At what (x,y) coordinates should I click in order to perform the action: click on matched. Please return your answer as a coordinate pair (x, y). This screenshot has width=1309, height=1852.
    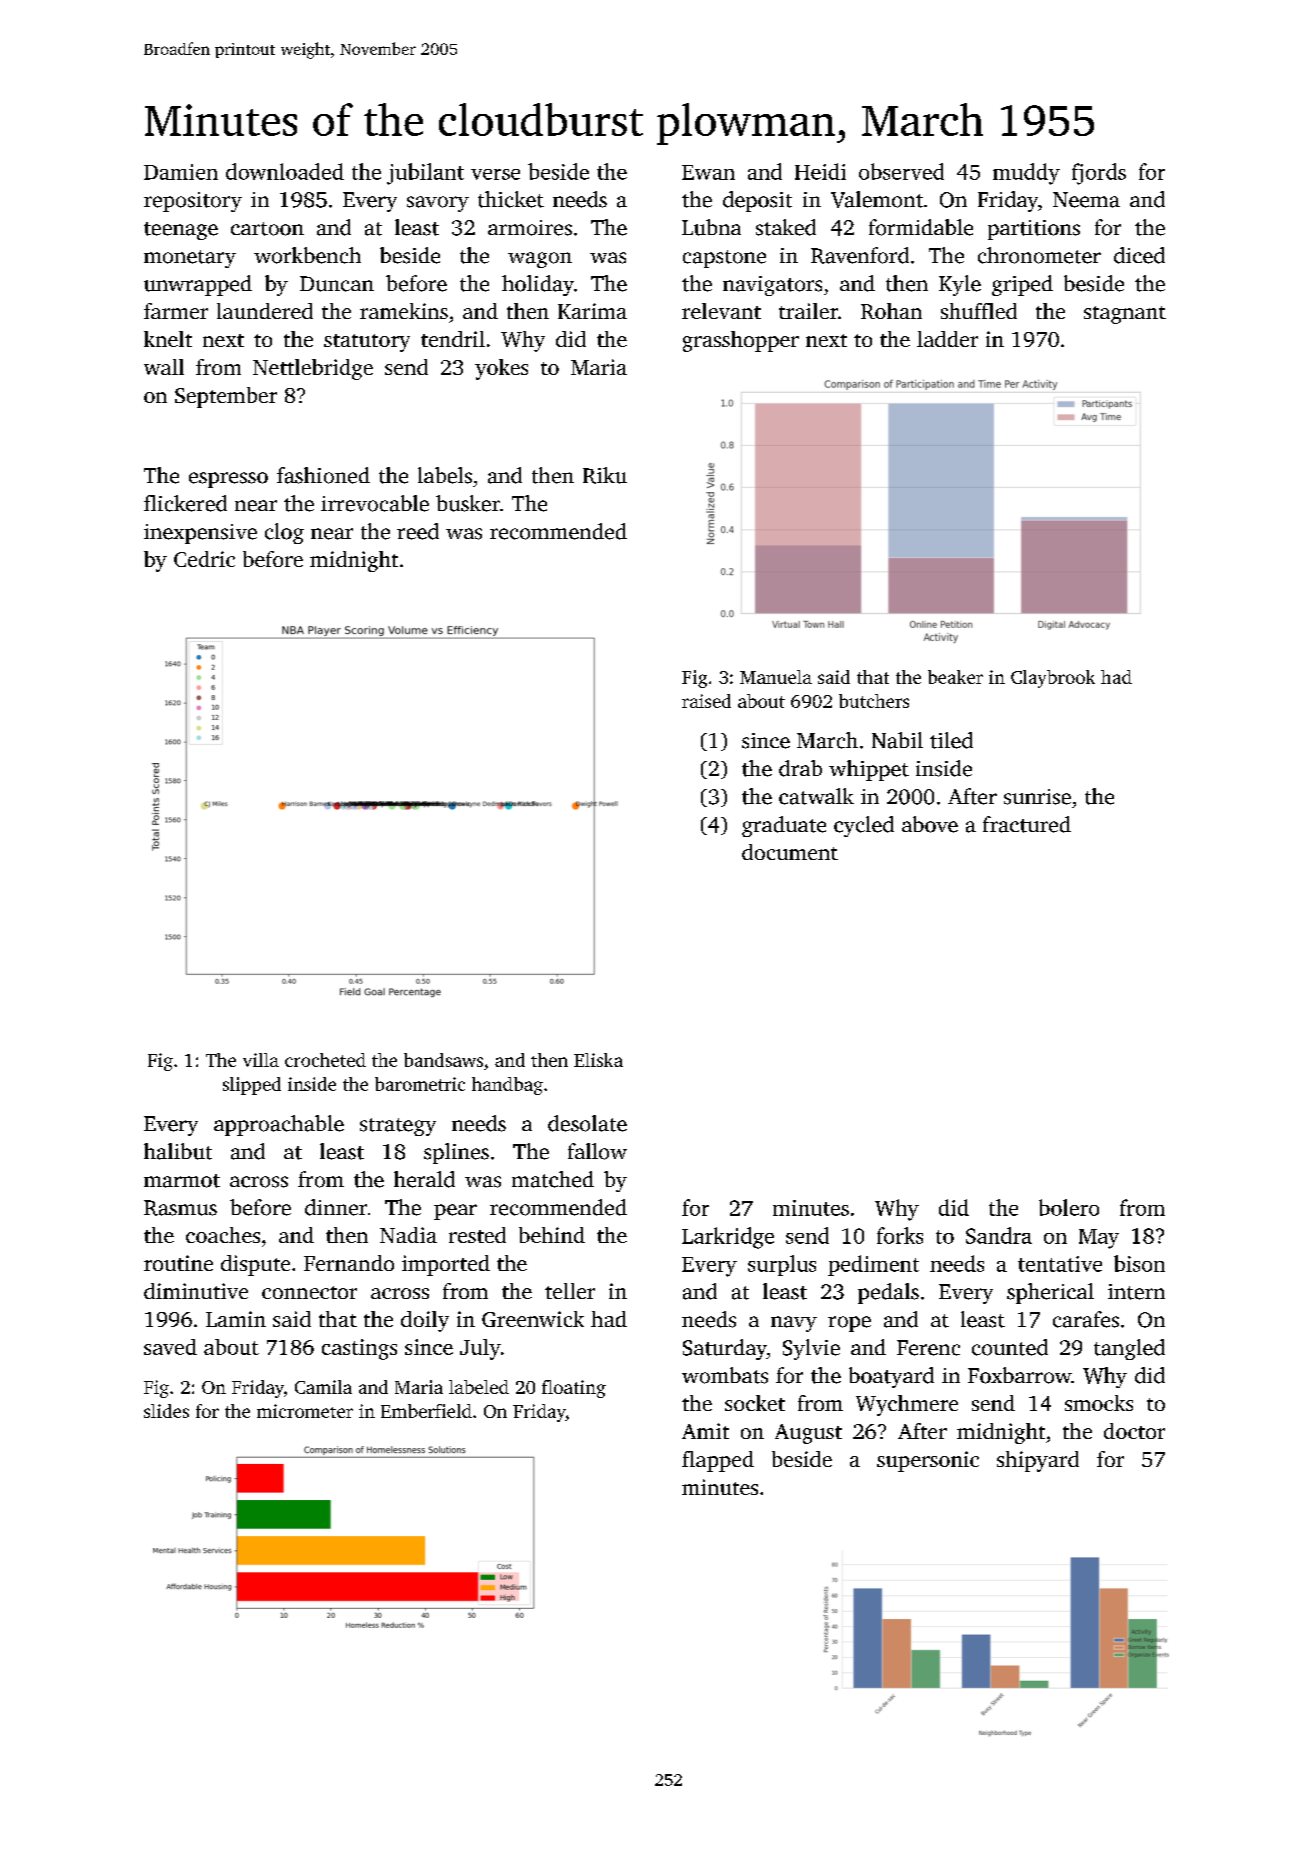
    Looking at the image, I should click on (553, 1179).
